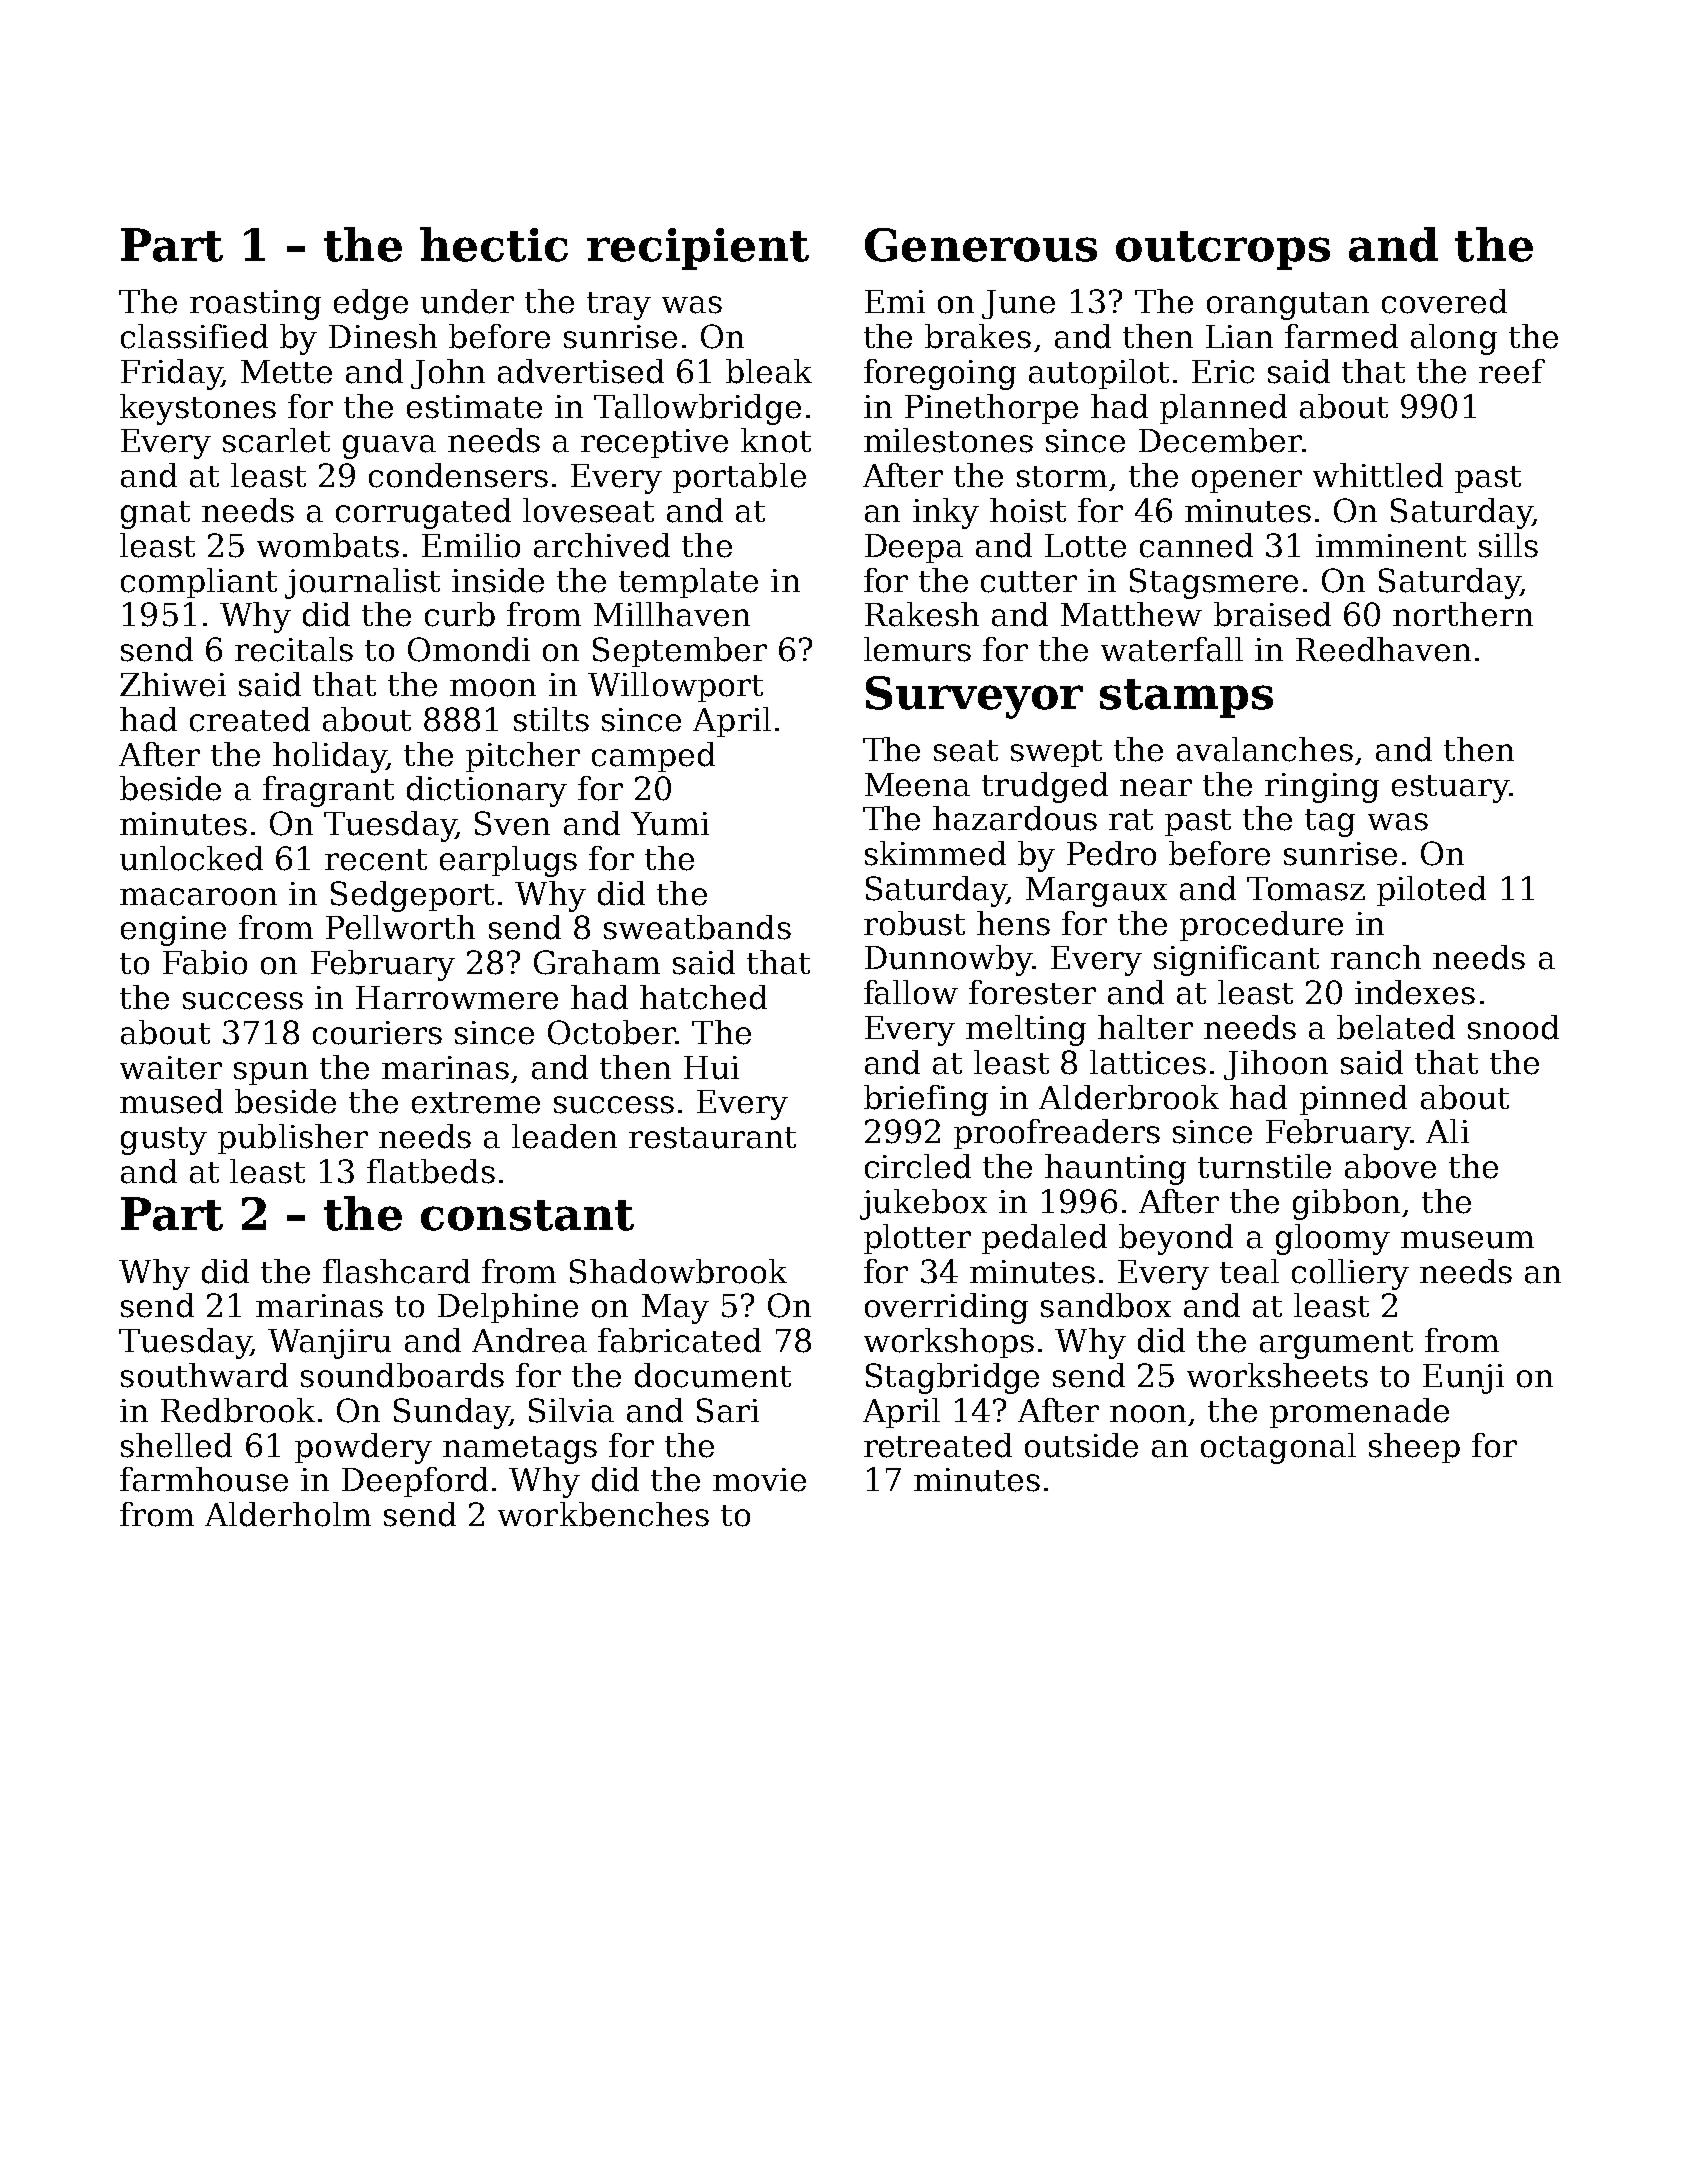 This screenshot has width=1683, height=2178. Describe the element at coordinates (1467, 1240) in the screenshot. I see `museum` at that location.
